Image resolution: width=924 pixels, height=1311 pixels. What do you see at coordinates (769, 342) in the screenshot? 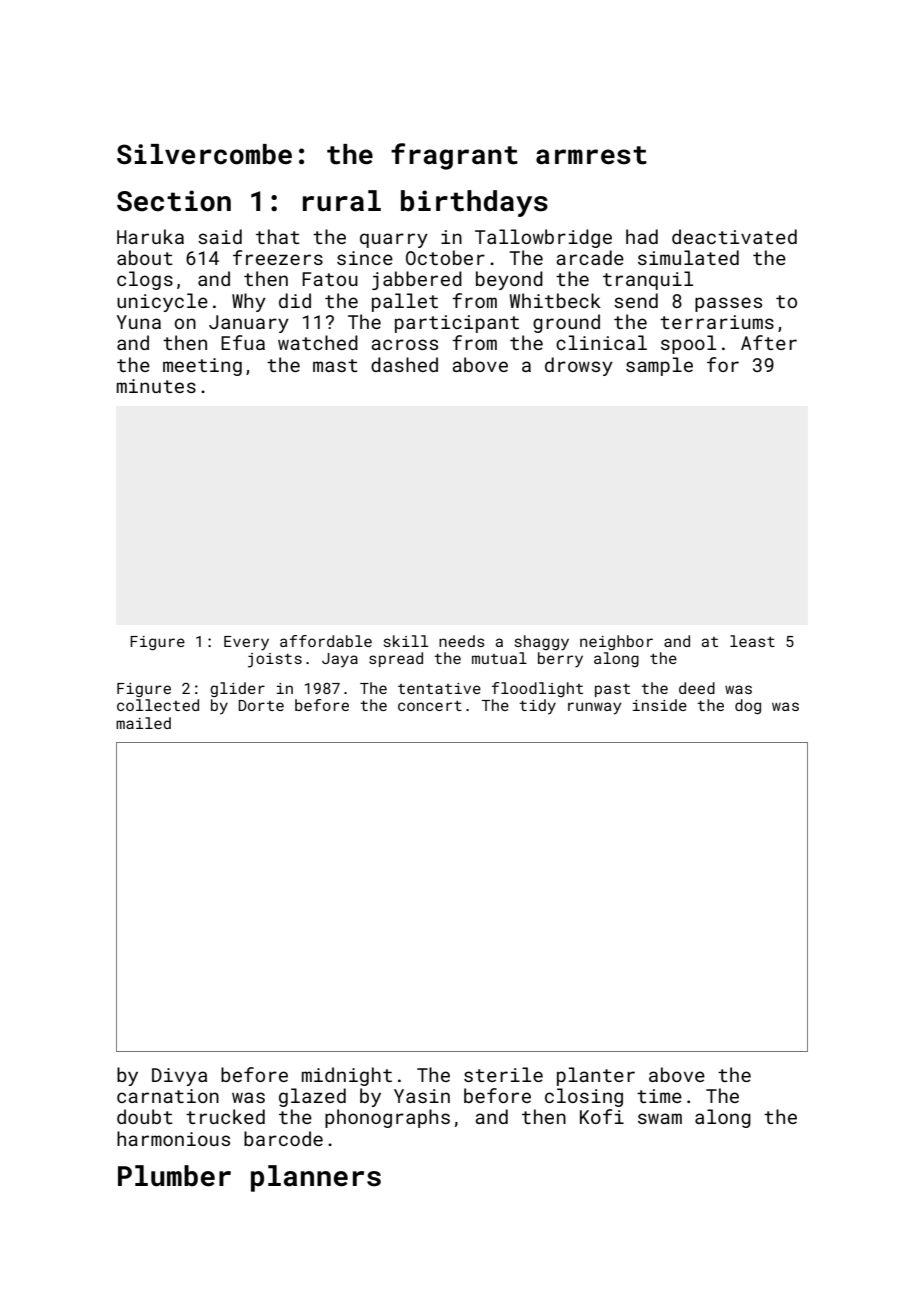
I see `After` at bounding box center [769, 342].
